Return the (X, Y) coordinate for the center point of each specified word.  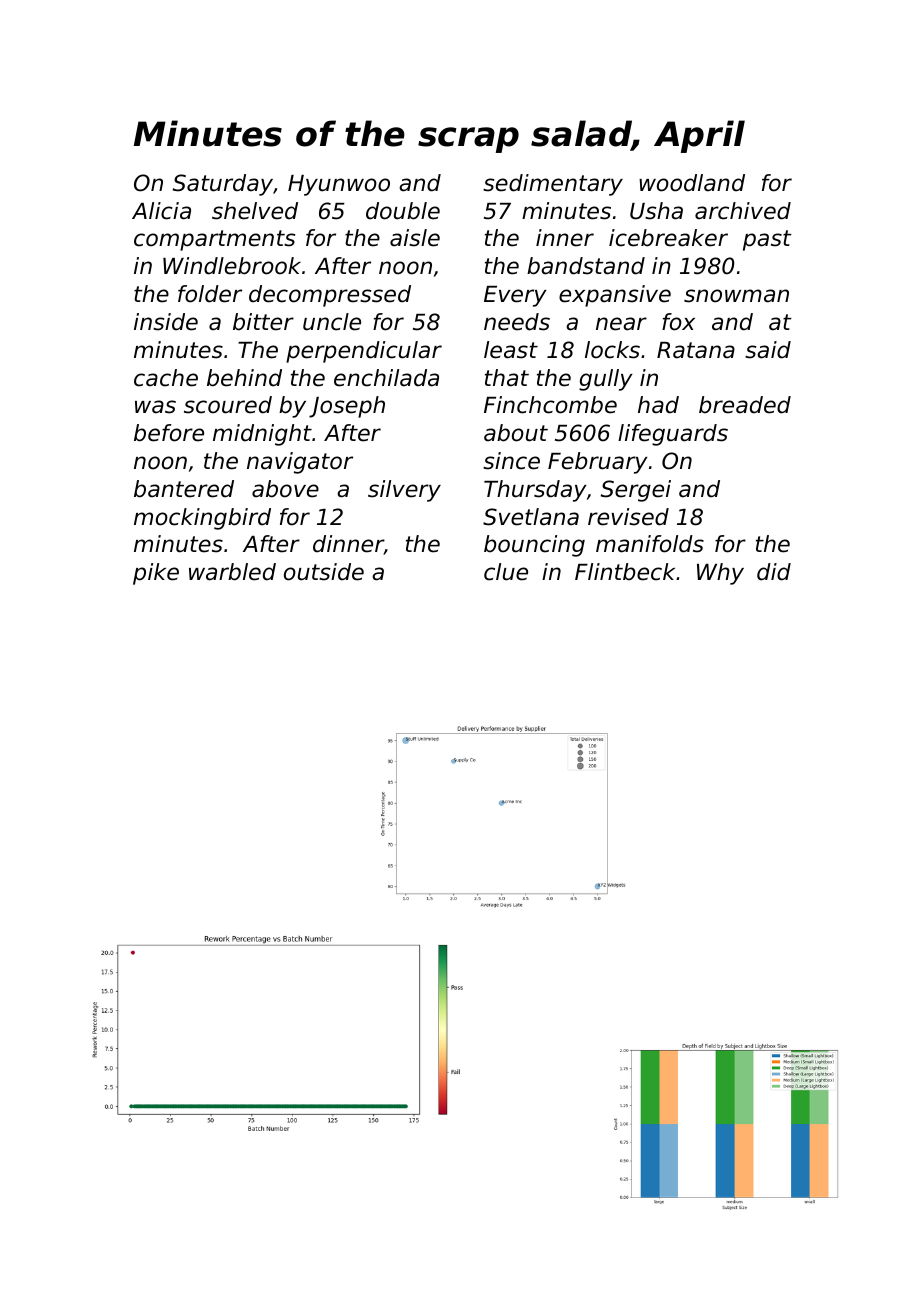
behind (244, 378)
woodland (692, 183)
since (511, 461)
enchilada (386, 378)
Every (515, 296)
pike (156, 574)
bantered (184, 489)
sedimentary (553, 185)
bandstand (586, 266)
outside (324, 572)
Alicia (161, 211)
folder (210, 294)
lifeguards (673, 435)
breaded (745, 405)
